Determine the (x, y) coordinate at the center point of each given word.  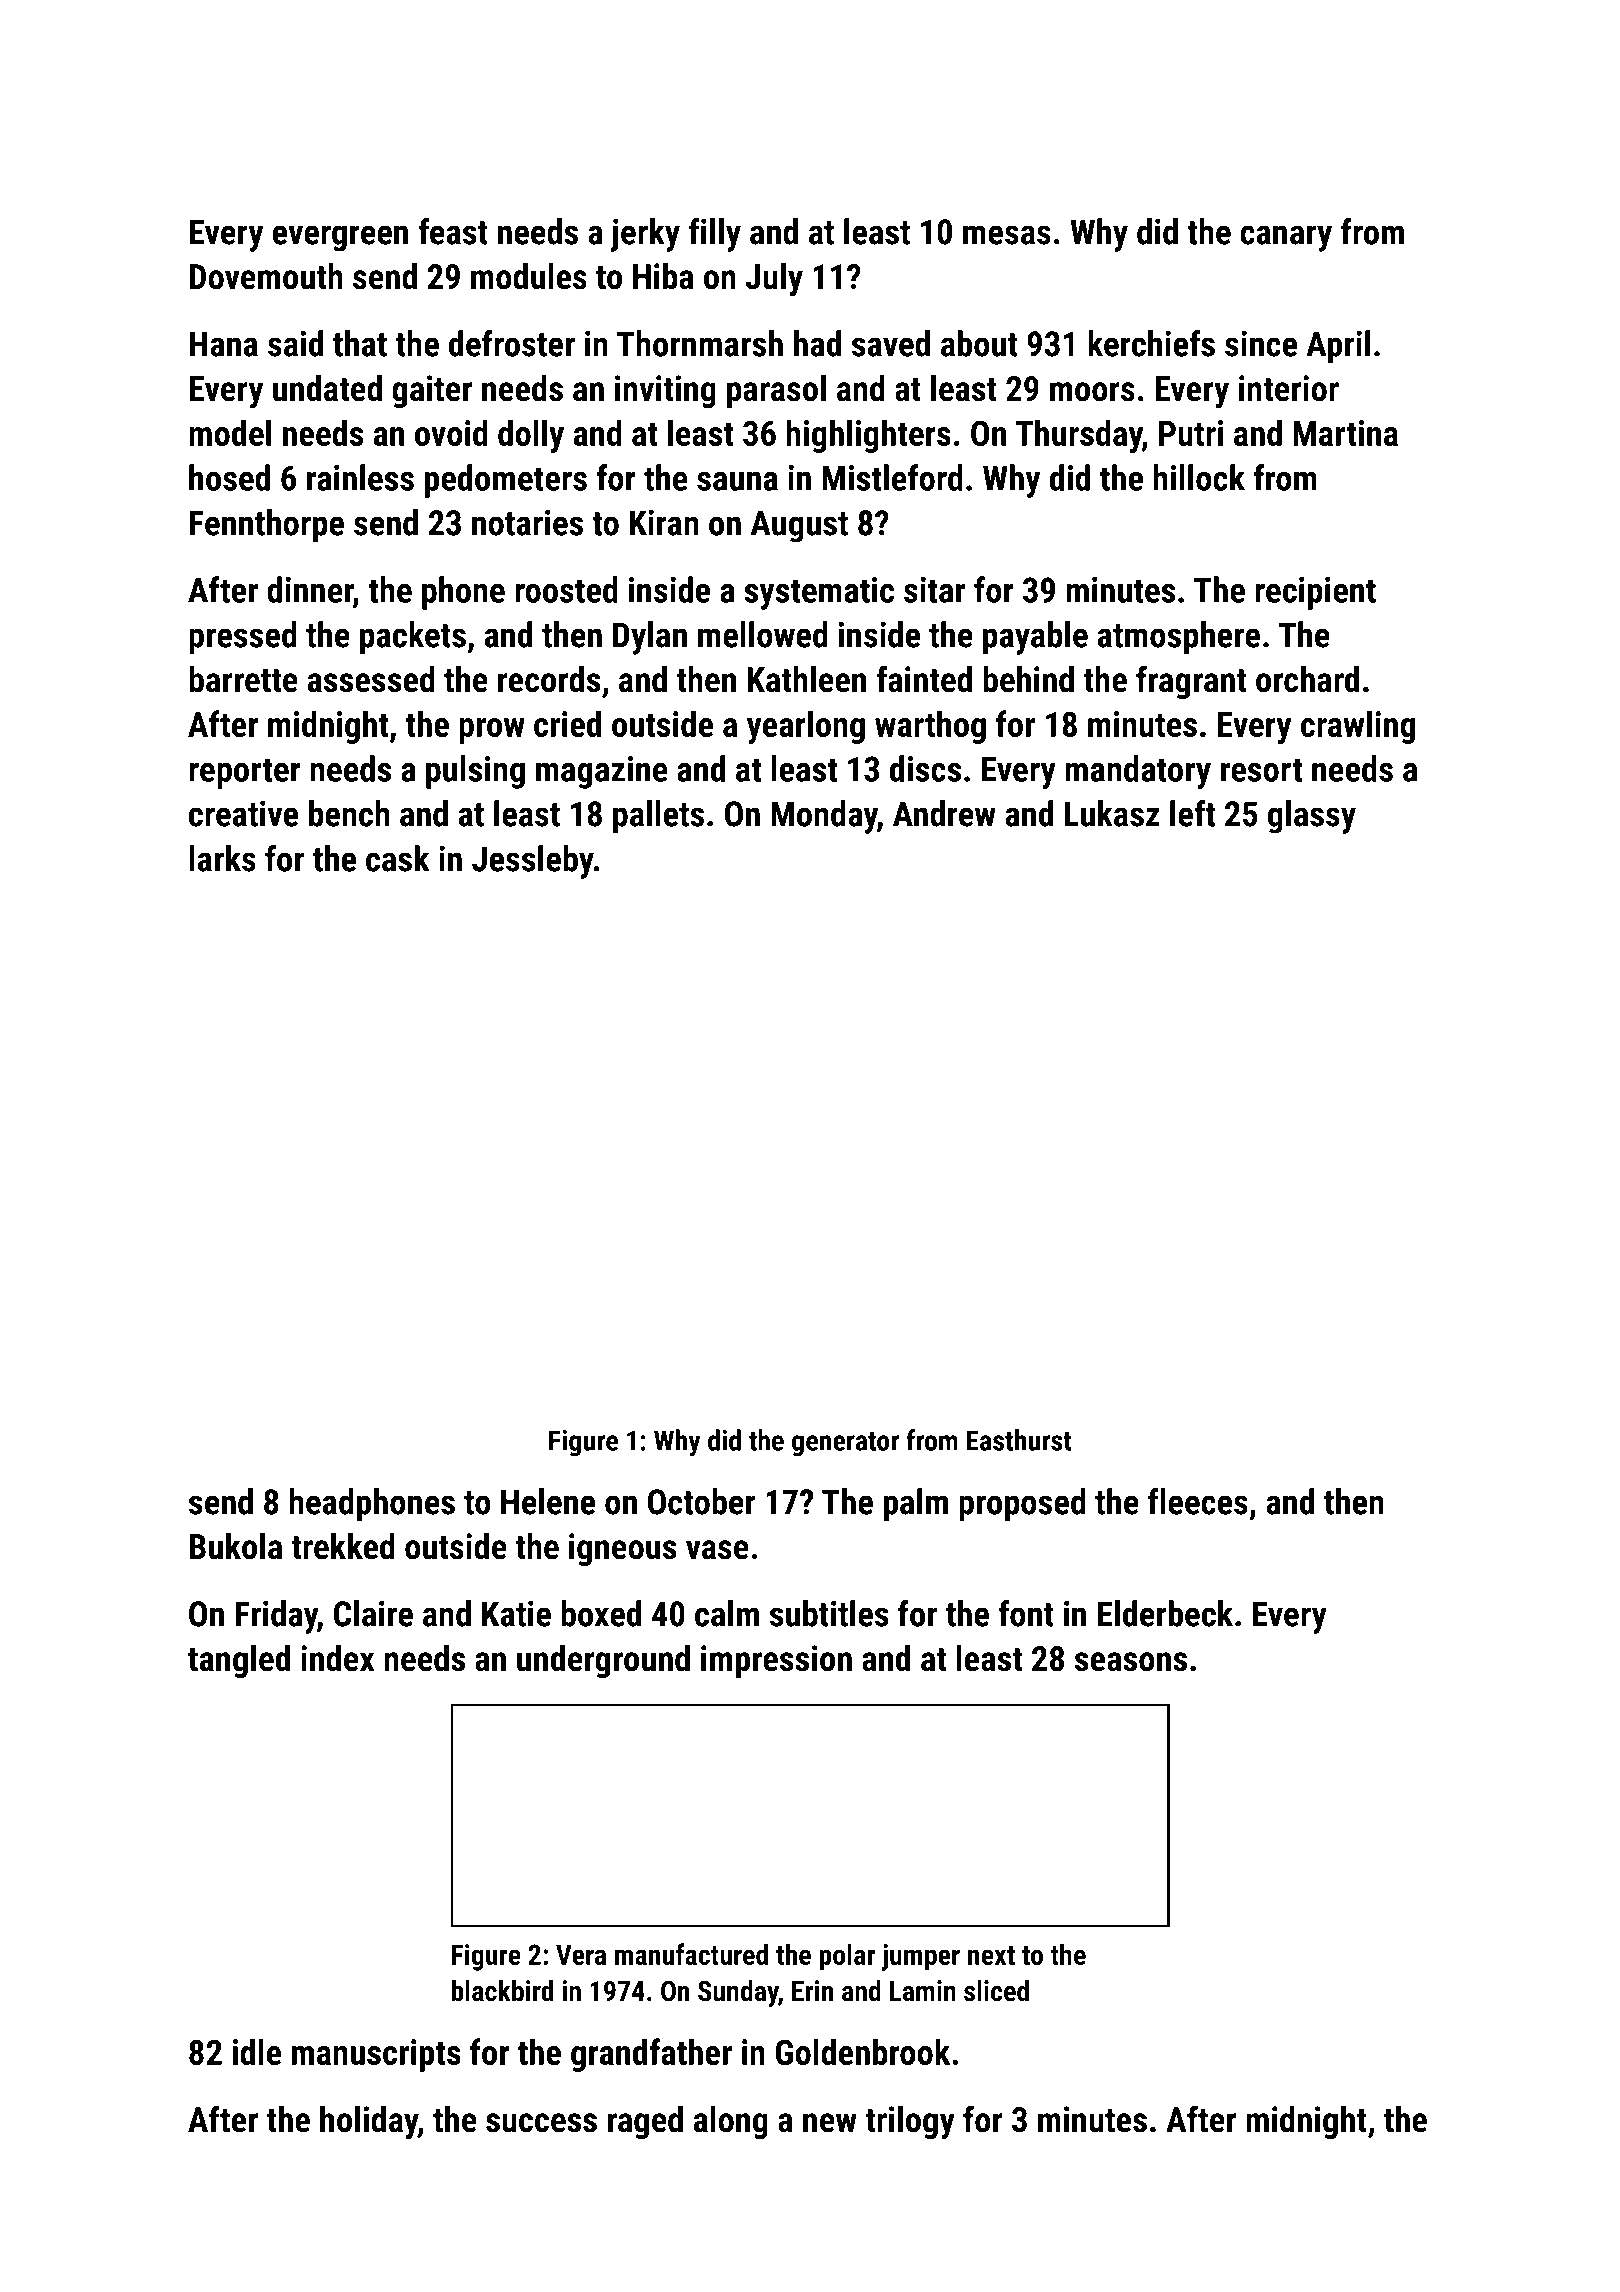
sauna (737, 481)
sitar (934, 590)
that (360, 343)
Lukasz (1112, 813)
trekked (343, 1546)
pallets (658, 817)
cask (397, 858)
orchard (1307, 679)
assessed (371, 679)
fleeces (1198, 1501)
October (702, 1501)
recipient (1315, 593)
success (541, 2123)
